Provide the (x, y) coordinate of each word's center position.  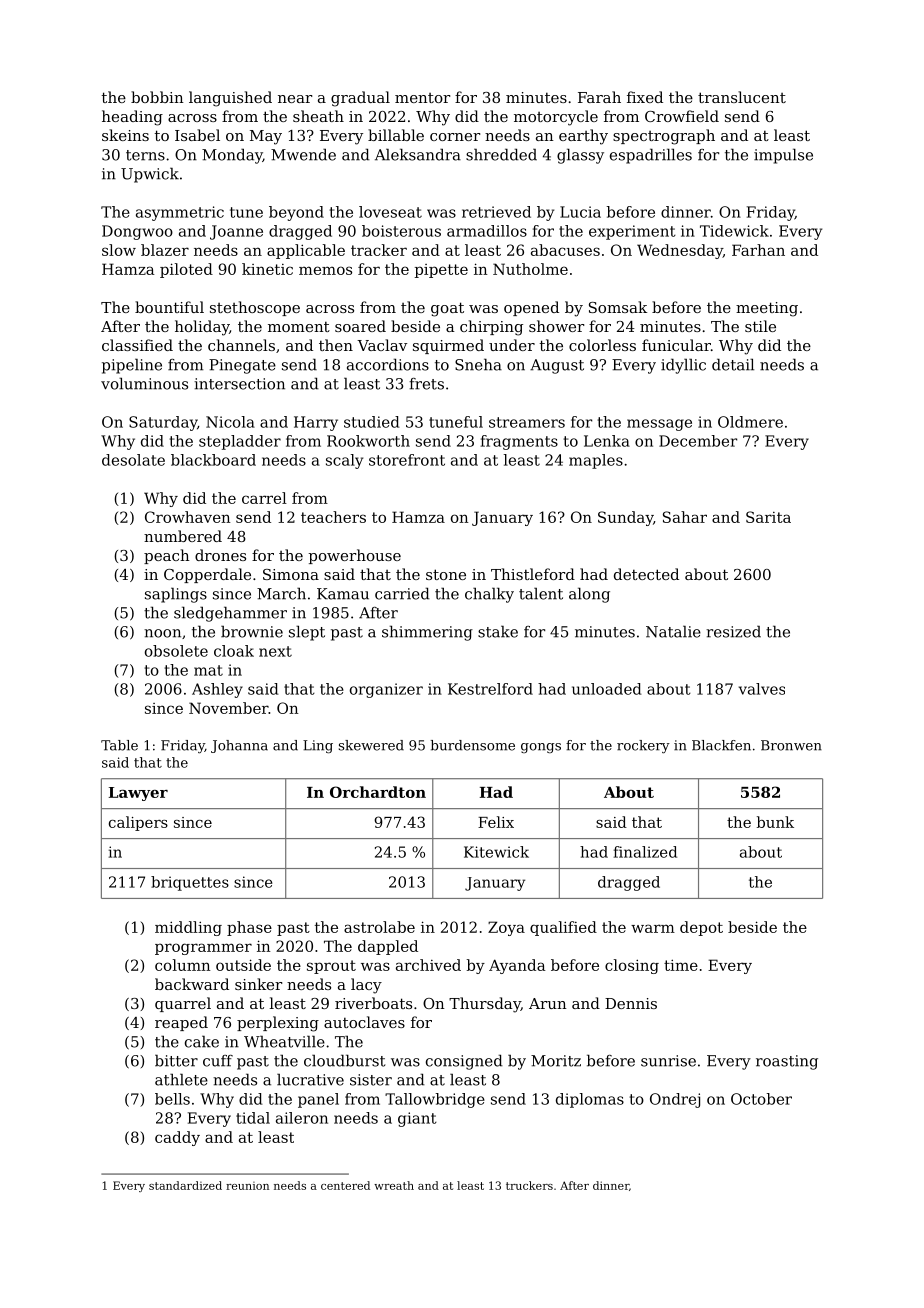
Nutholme (530, 269)
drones (220, 555)
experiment (632, 232)
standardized (185, 1185)
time (681, 965)
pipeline (132, 366)
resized (733, 631)
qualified (563, 928)
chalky (489, 595)
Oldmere (750, 422)
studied (372, 422)
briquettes (190, 883)
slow (119, 250)
